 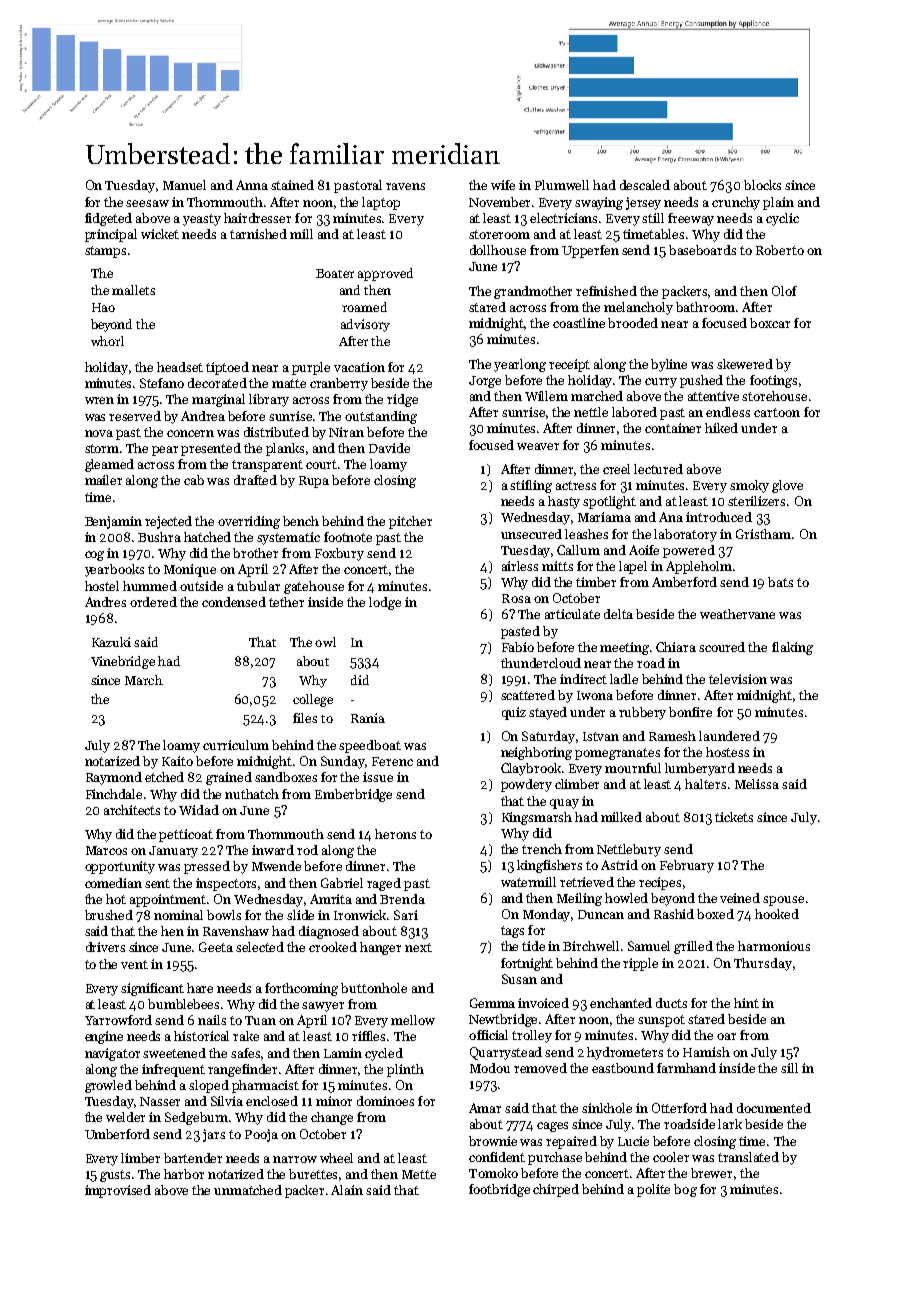 I want to click on baseboards, so click(x=702, y=250).
